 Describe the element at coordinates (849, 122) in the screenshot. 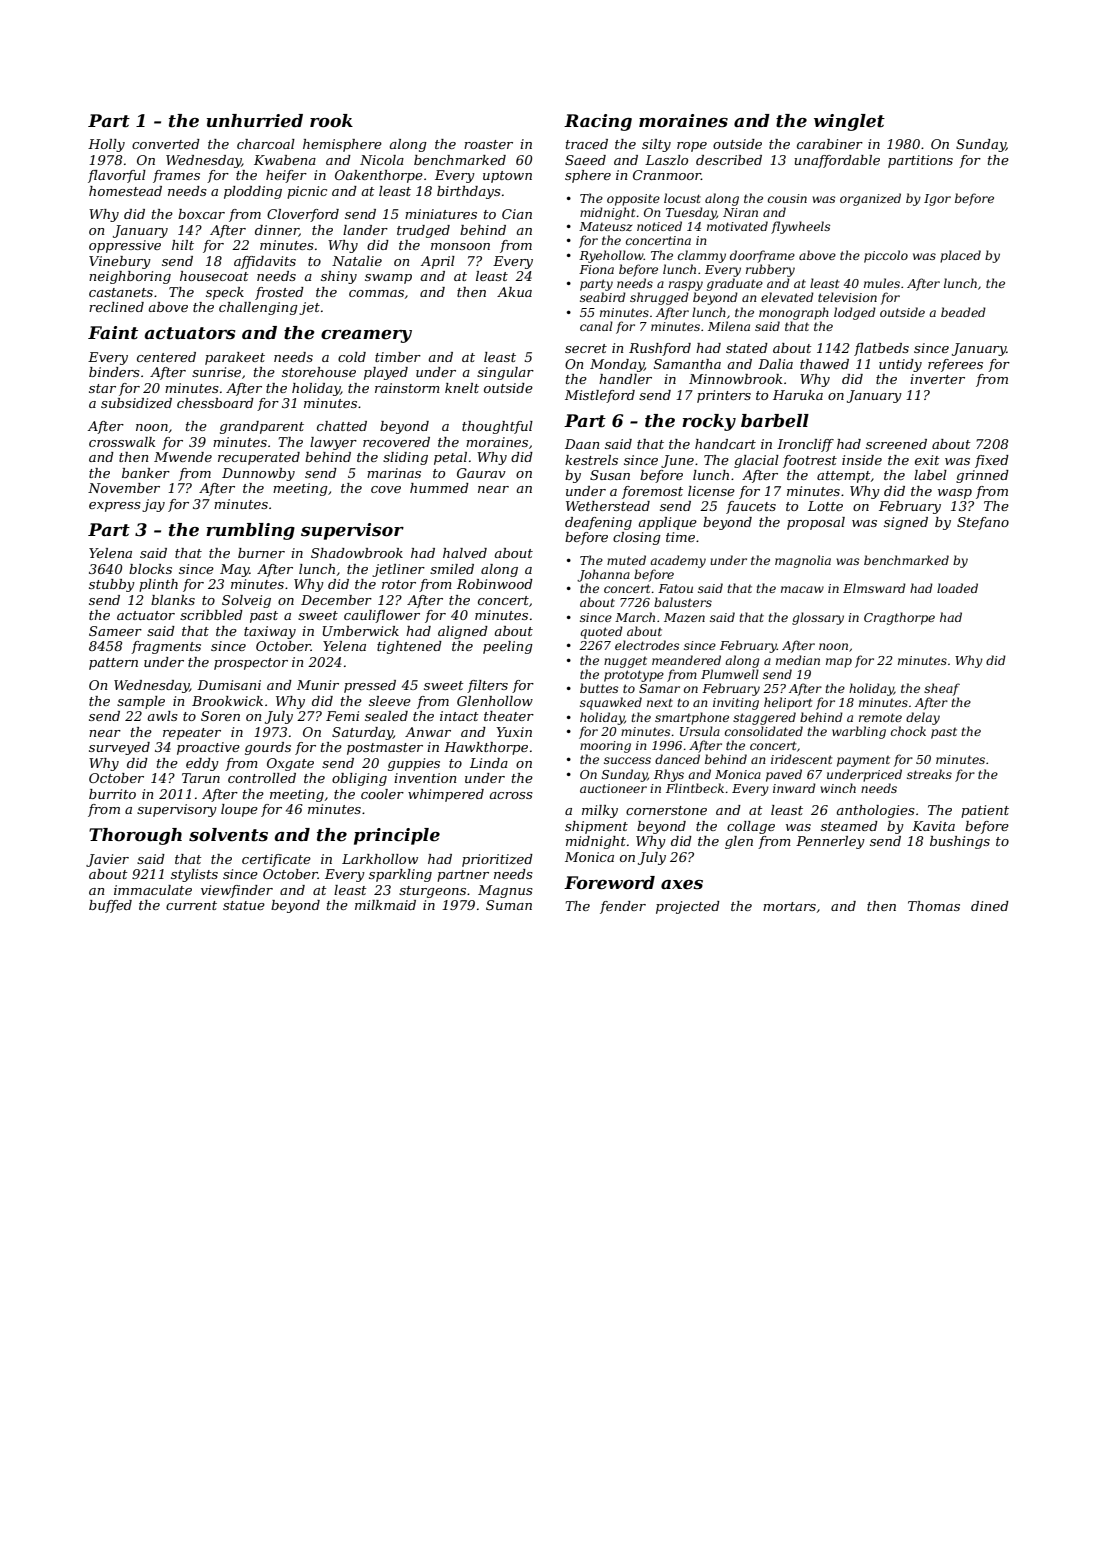

I see `winglet` at that location.
